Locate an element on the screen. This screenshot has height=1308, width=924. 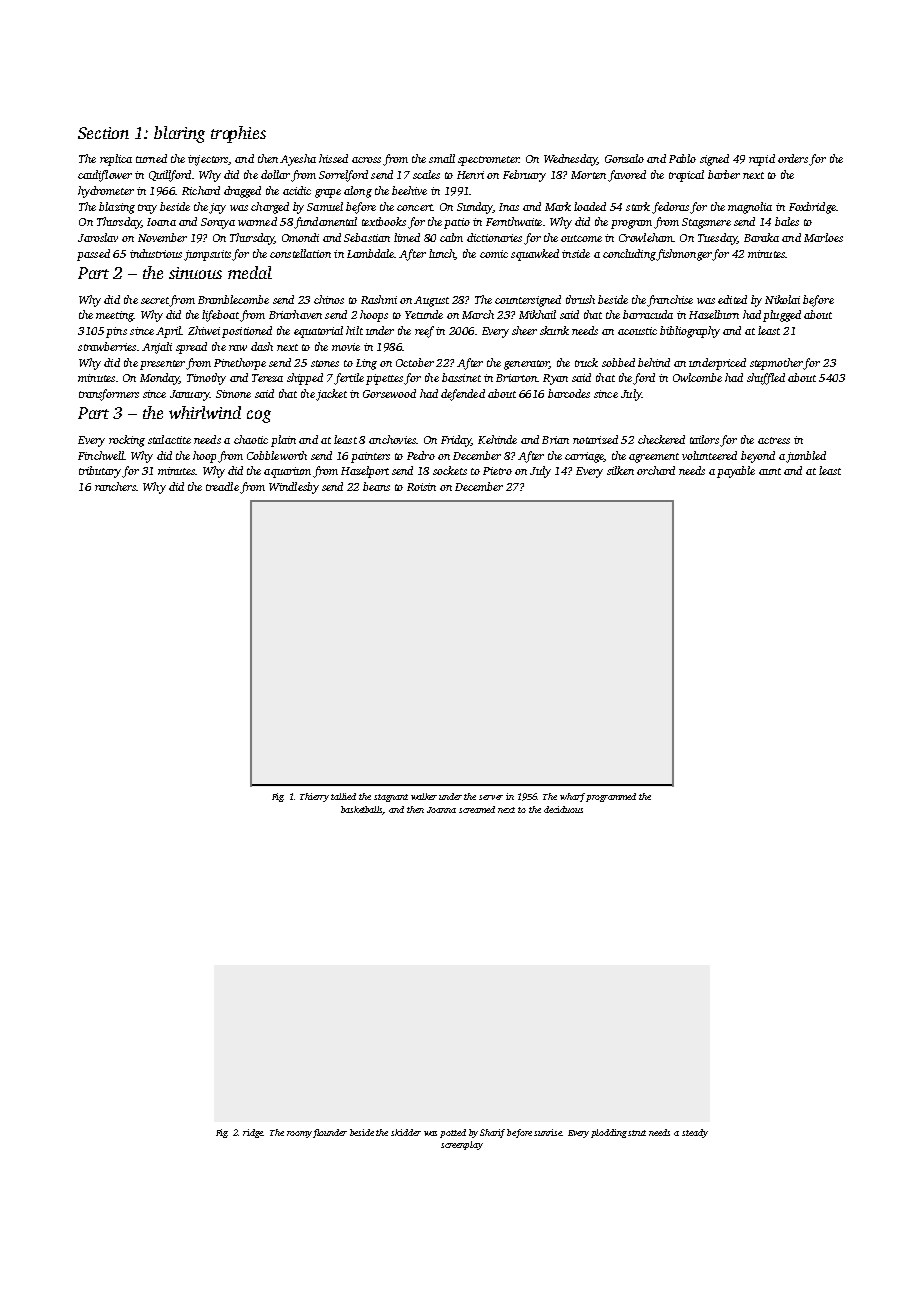
roomy is located at coordinates (299, 1134).
